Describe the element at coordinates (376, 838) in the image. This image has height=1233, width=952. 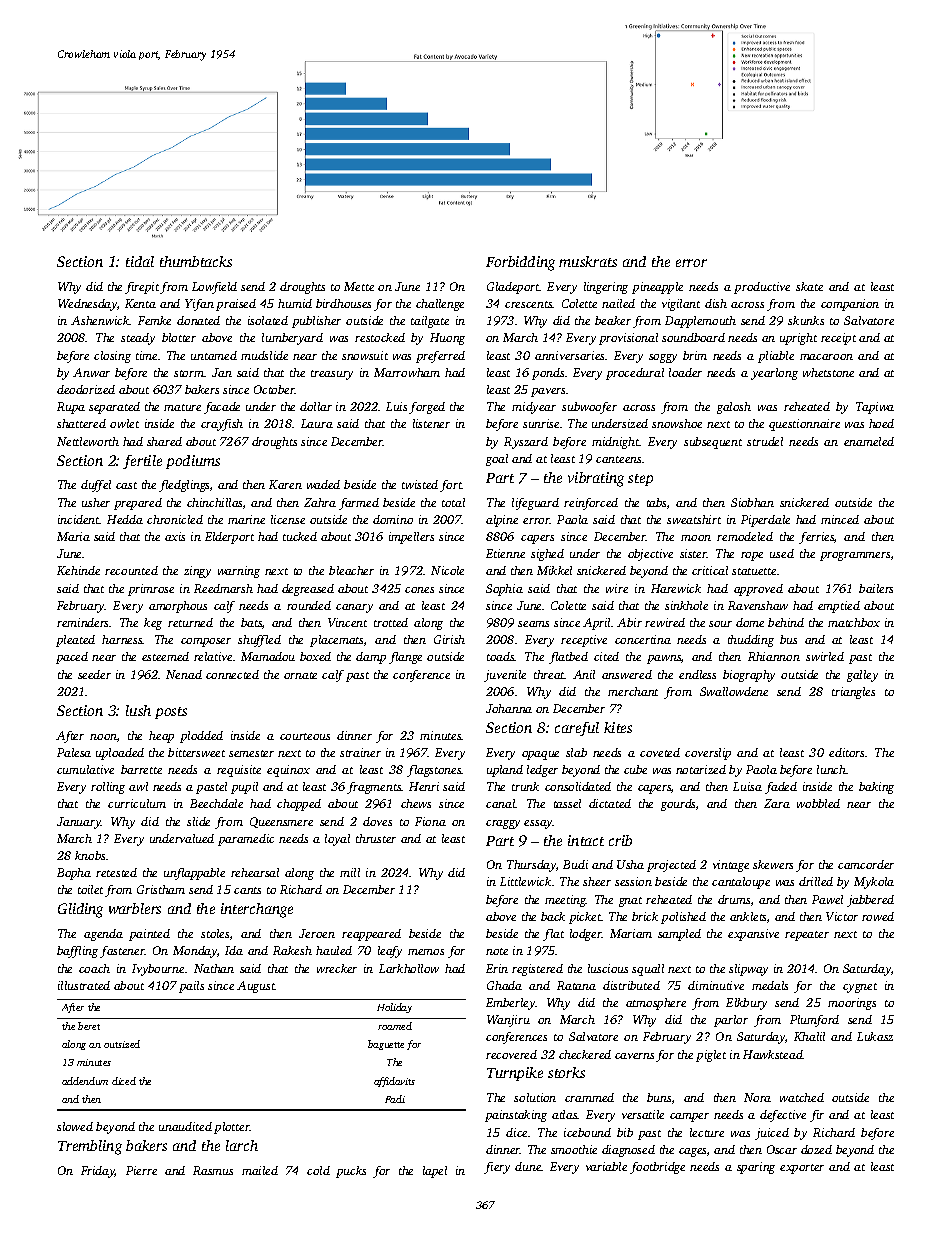
I see `thruster` at that location.
